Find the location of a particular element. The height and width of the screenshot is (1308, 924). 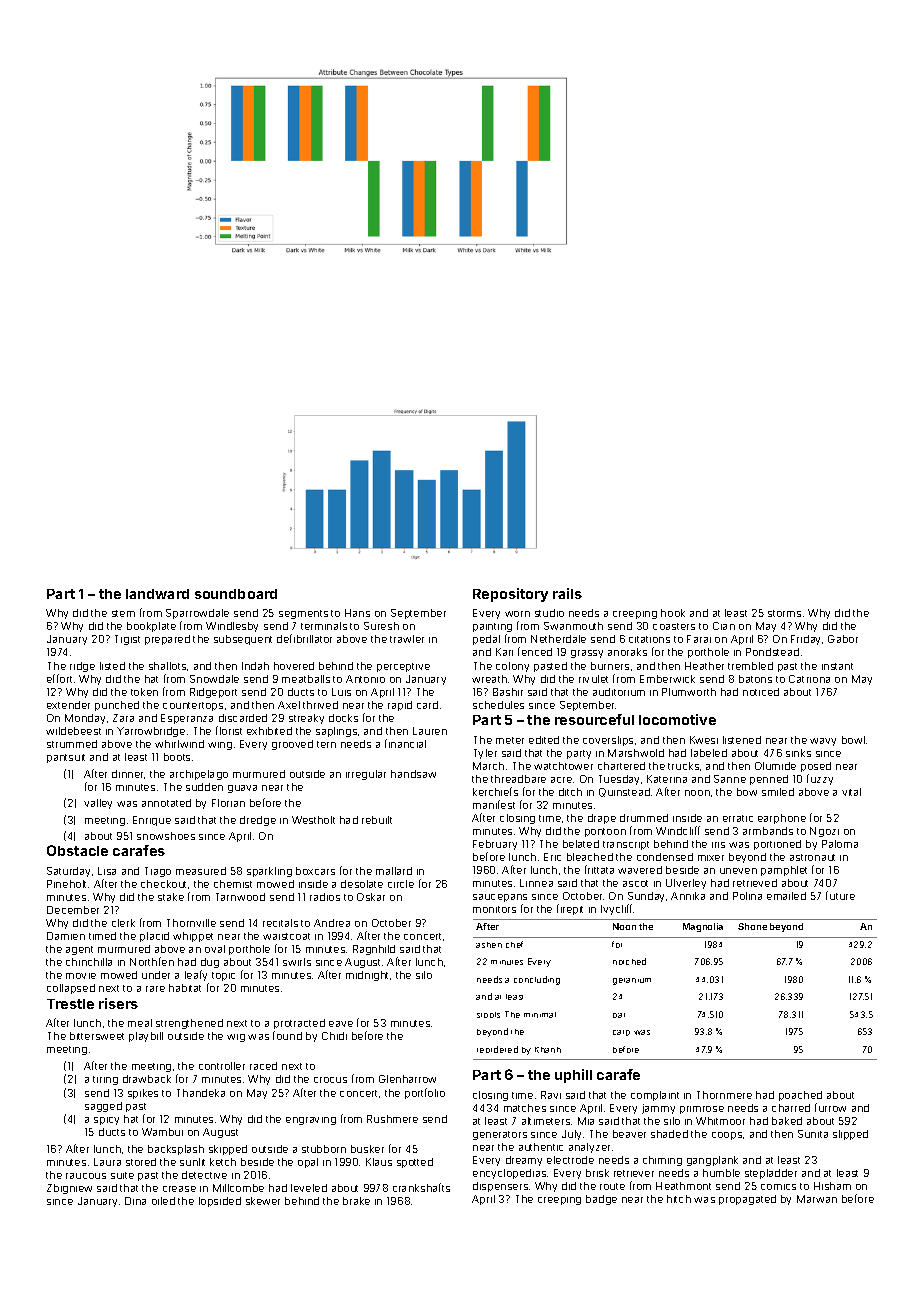

Damien is located at coordinates (66, 936).
